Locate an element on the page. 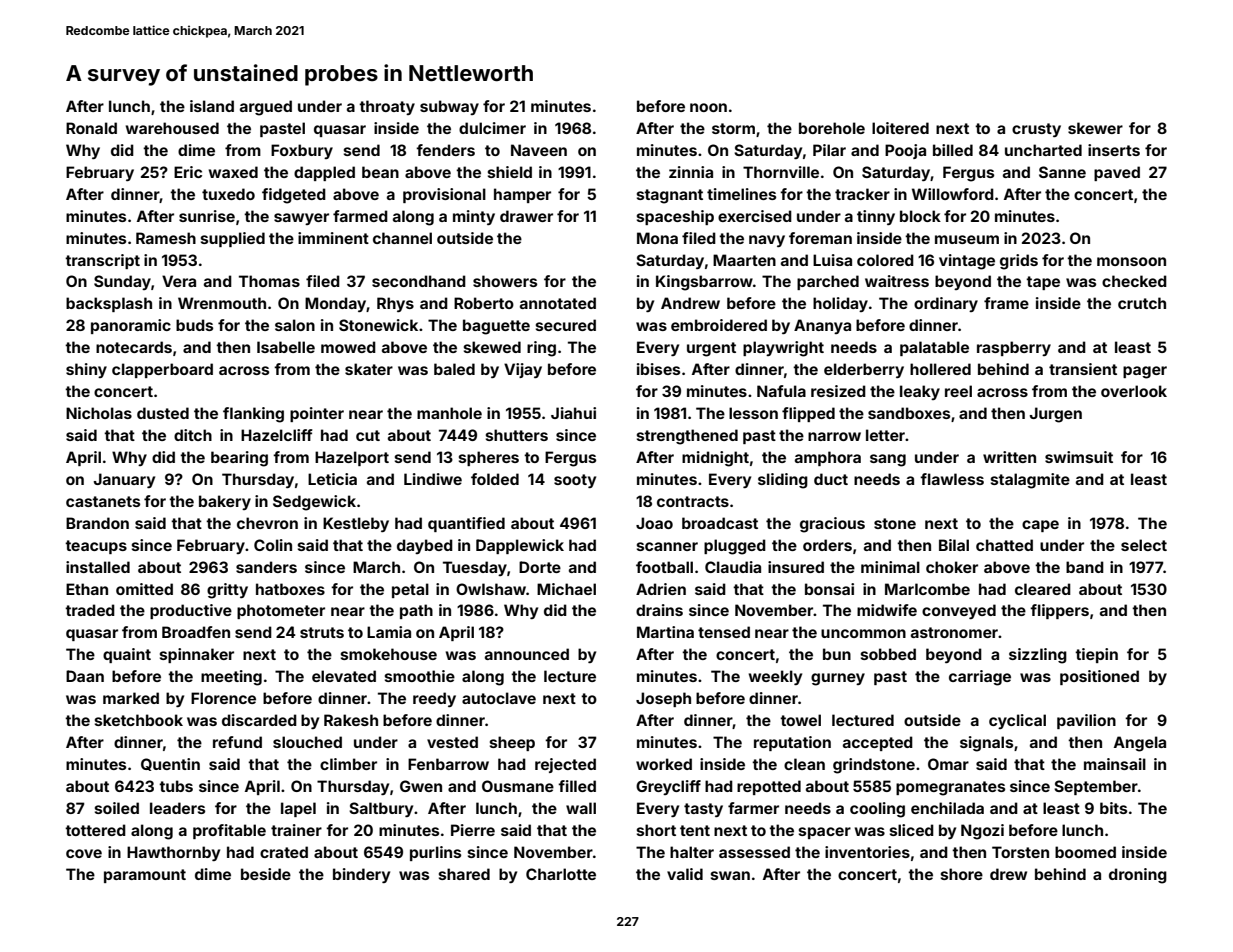  noon is located at coordinates (708, 107).
